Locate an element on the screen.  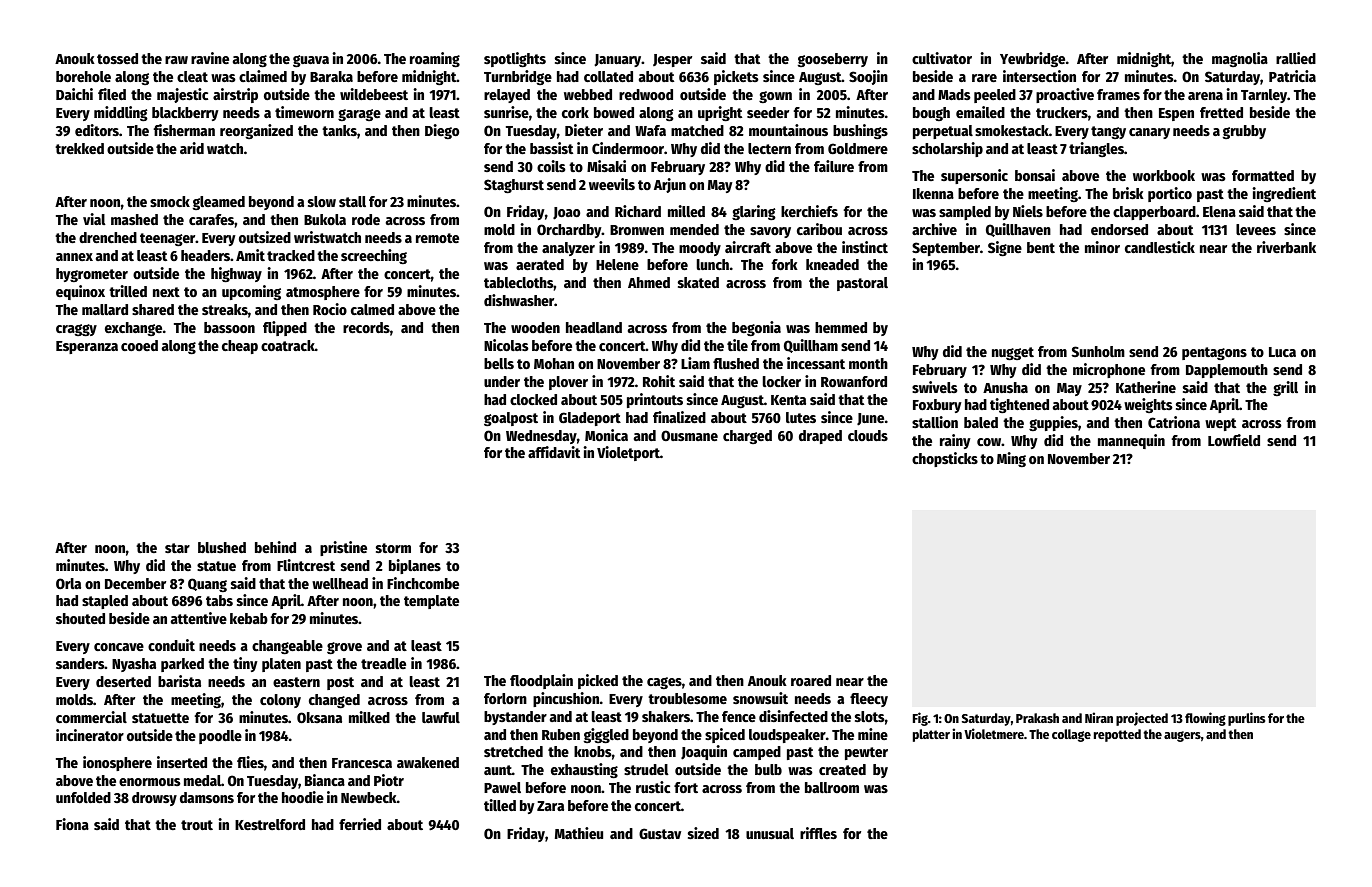
tossed is located at coordinates (117, 58).
